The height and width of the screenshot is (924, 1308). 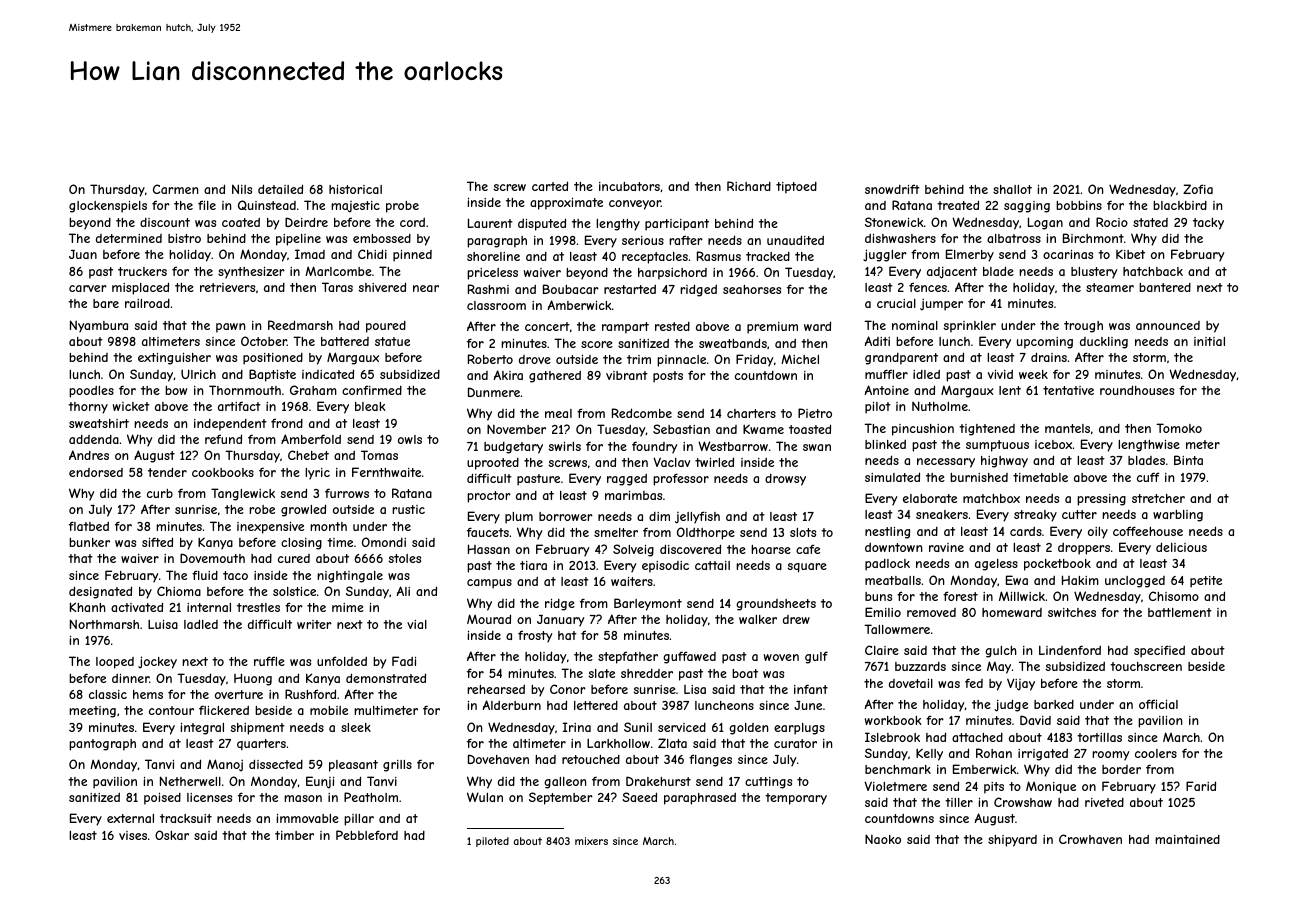 I want to click on tiptoed, so click(x=796, y=188).
